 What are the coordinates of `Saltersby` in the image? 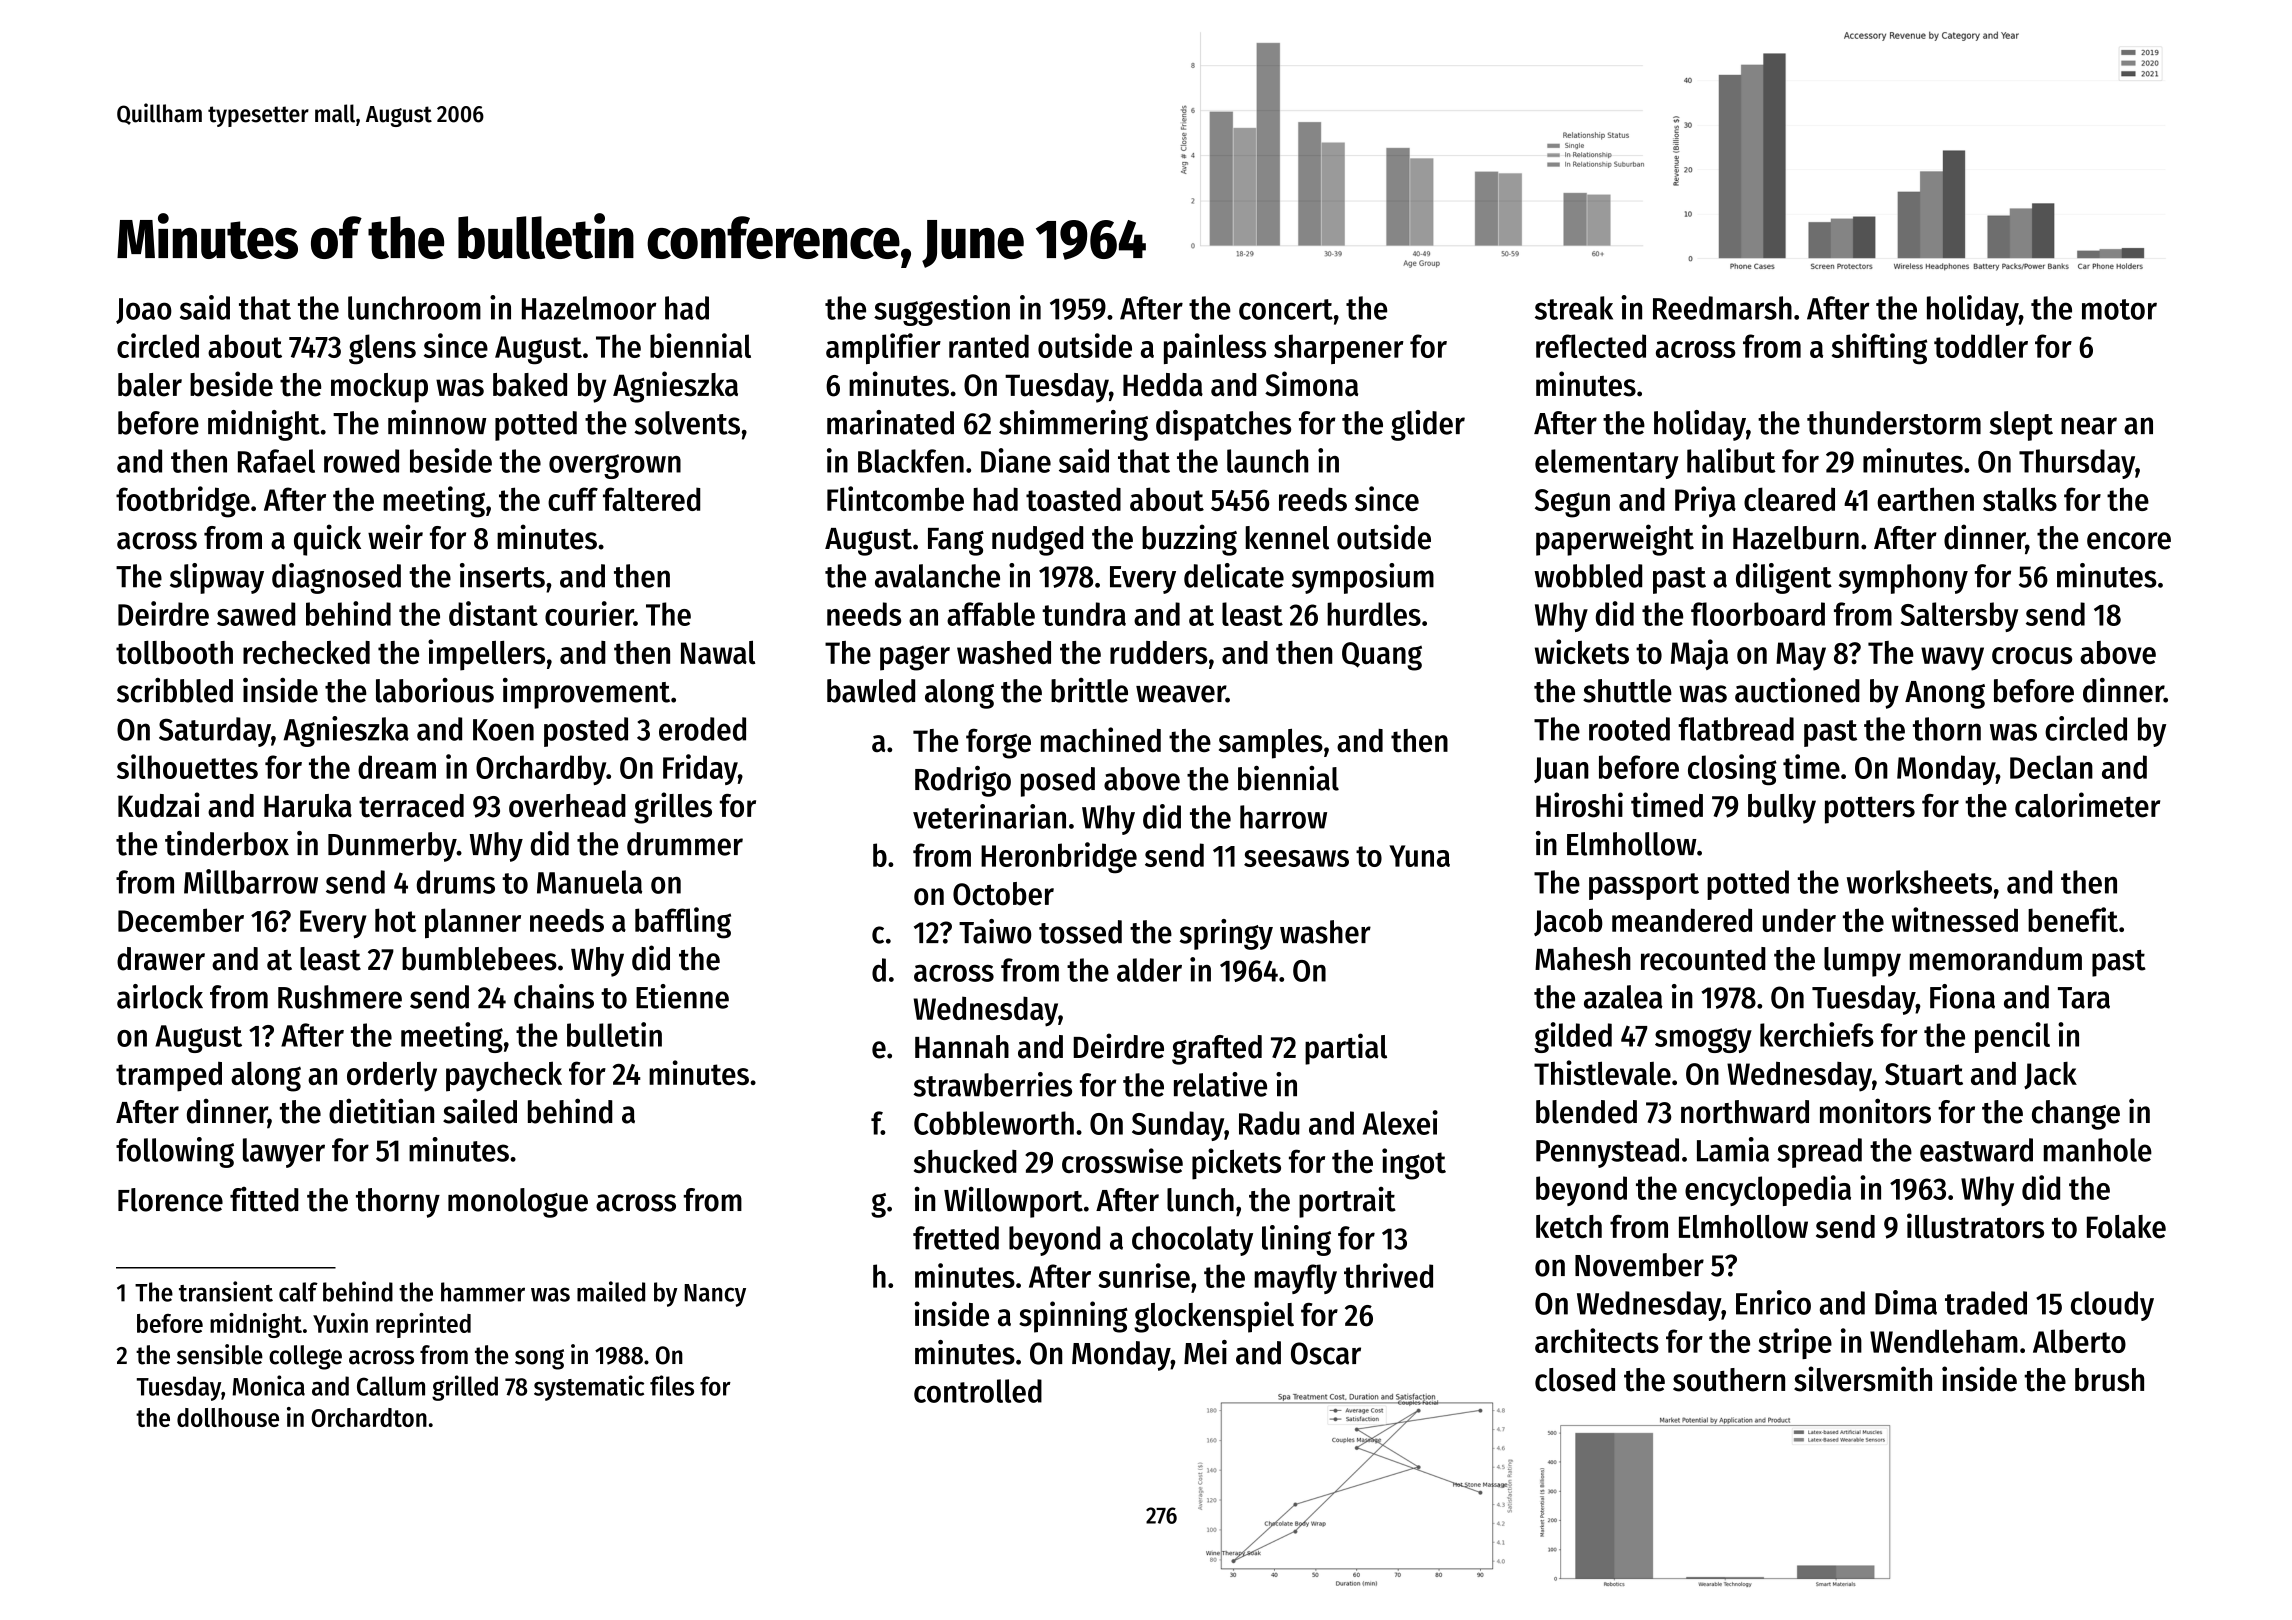 It's located at (1959, 617).
